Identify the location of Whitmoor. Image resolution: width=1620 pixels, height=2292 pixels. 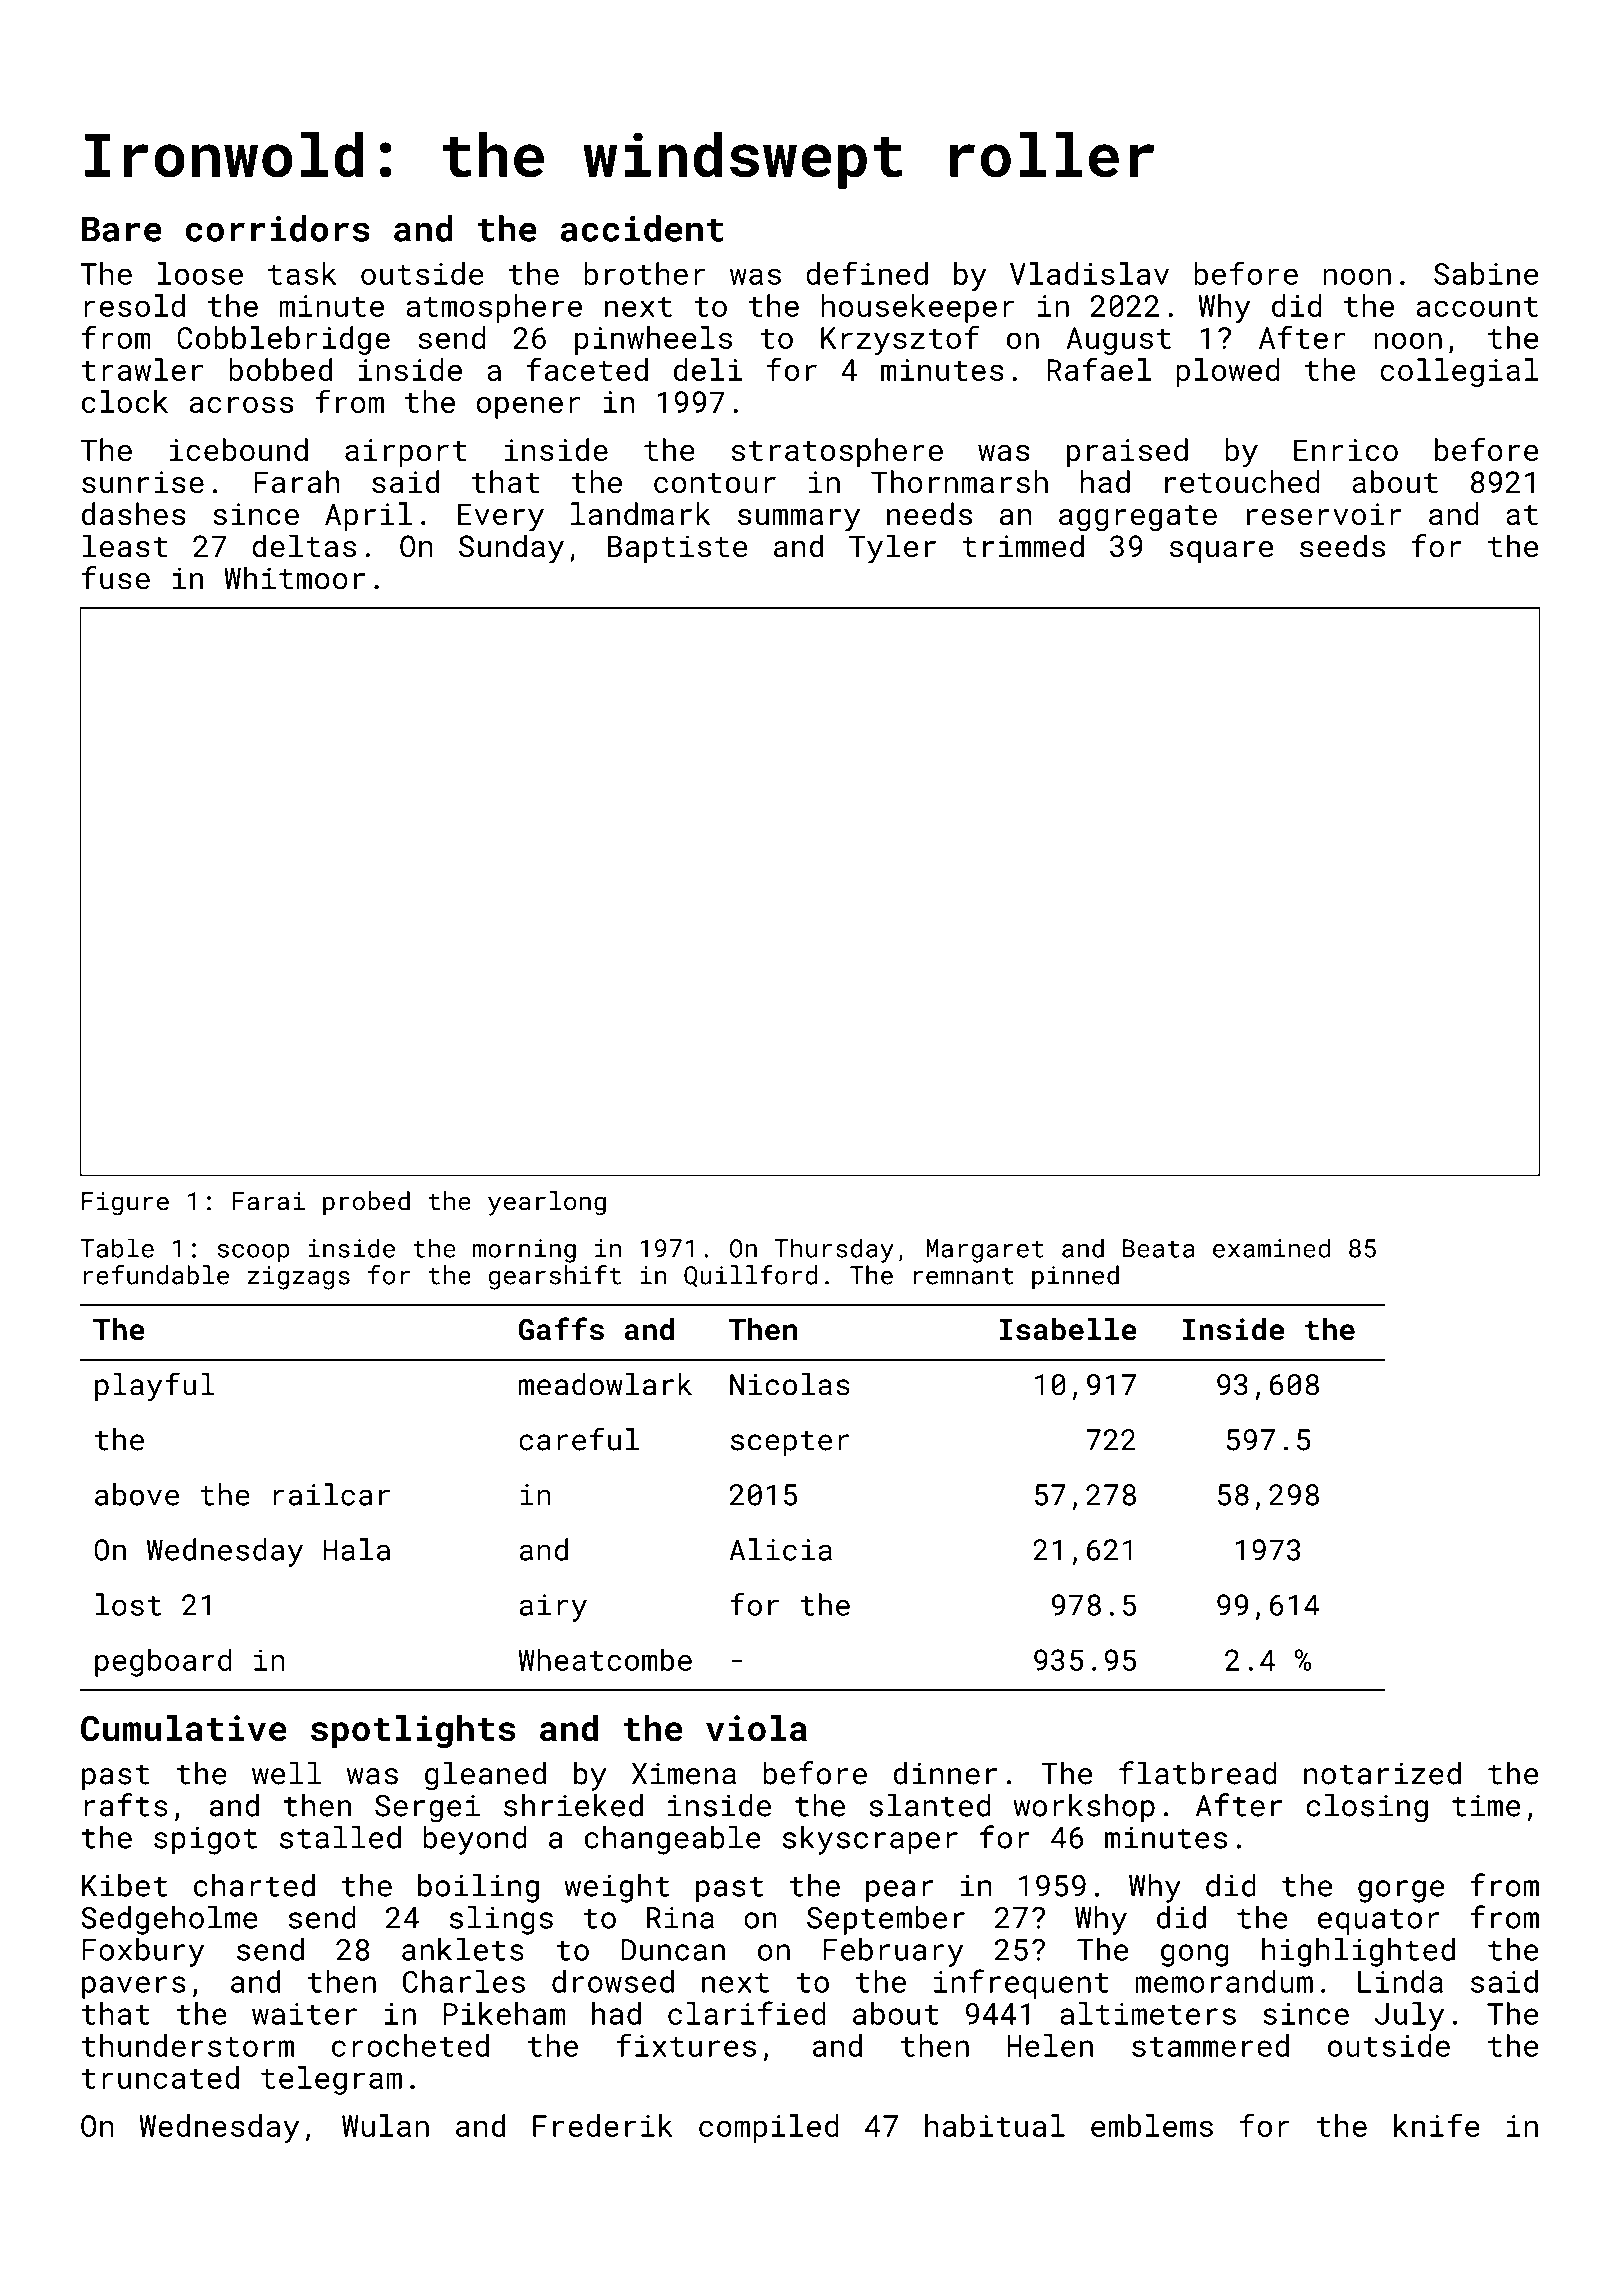
(294, 578).
